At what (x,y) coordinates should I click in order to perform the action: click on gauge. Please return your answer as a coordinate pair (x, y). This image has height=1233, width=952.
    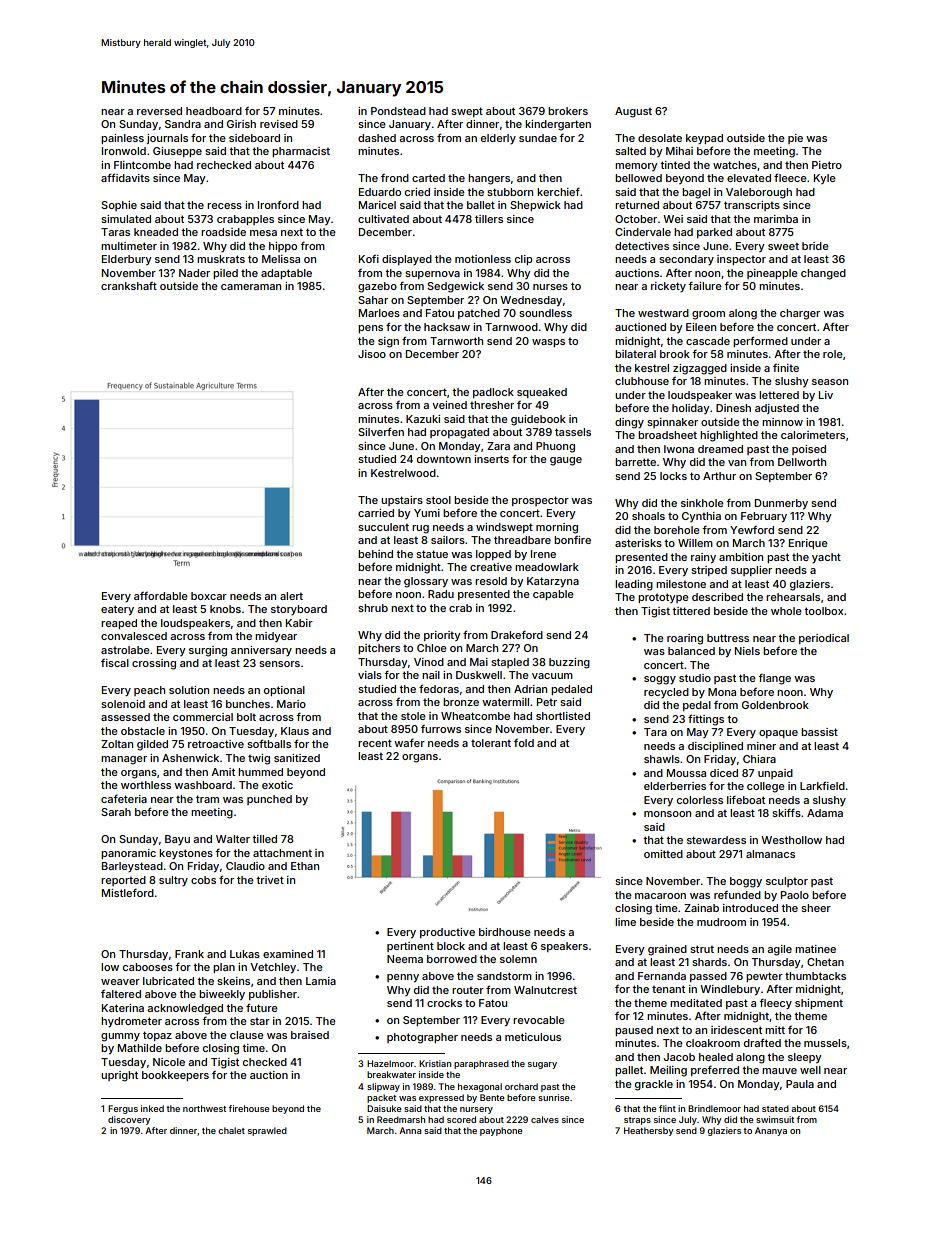
    Looking at the image, I should click on (566, 461).
